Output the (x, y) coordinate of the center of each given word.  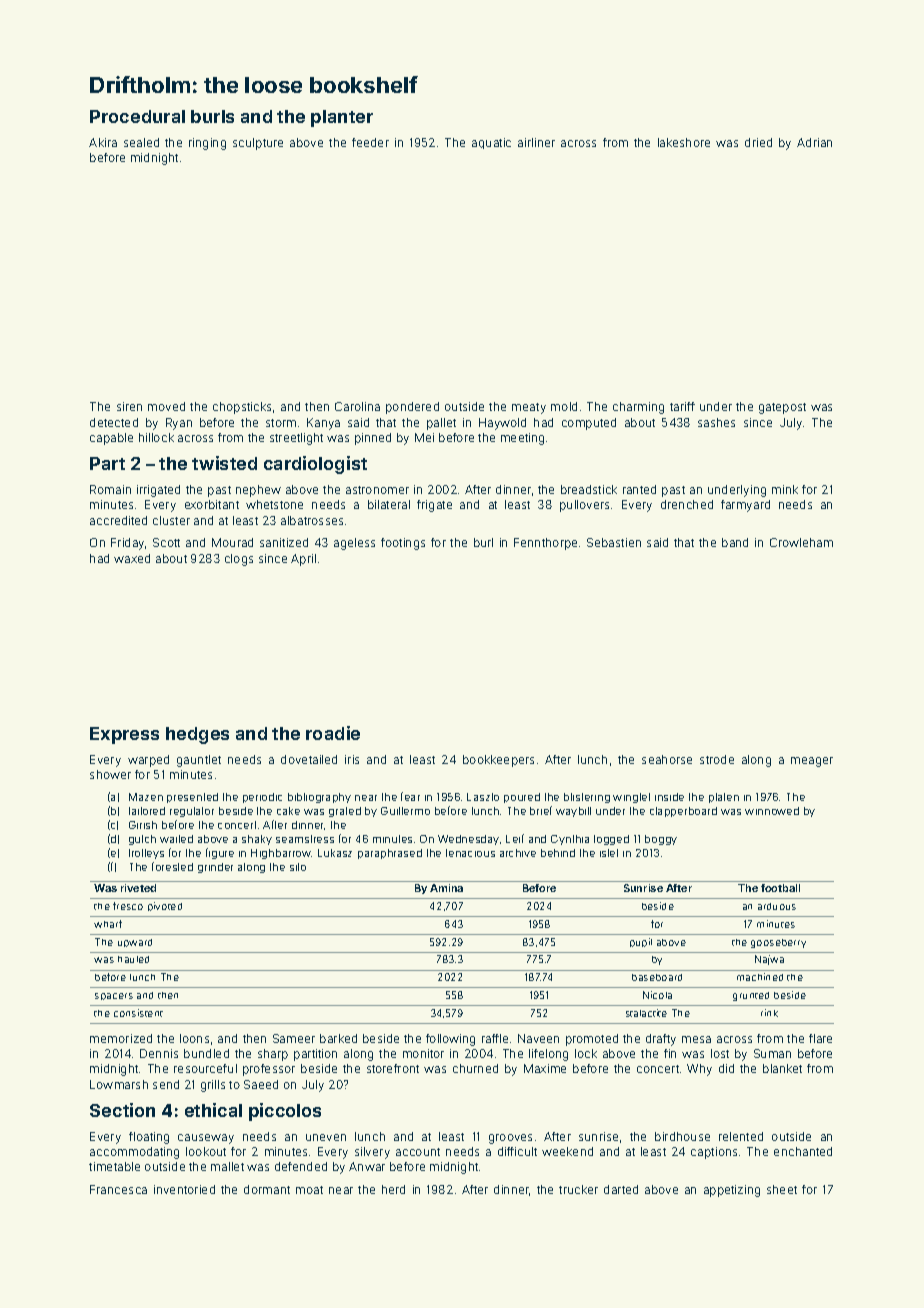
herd (393, 1189)
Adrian (814, 142)
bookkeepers (498, 761)
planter (342, 118)
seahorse (667, 759)
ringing (207, 144)
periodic (262, 798)
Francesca (118, 1189)
